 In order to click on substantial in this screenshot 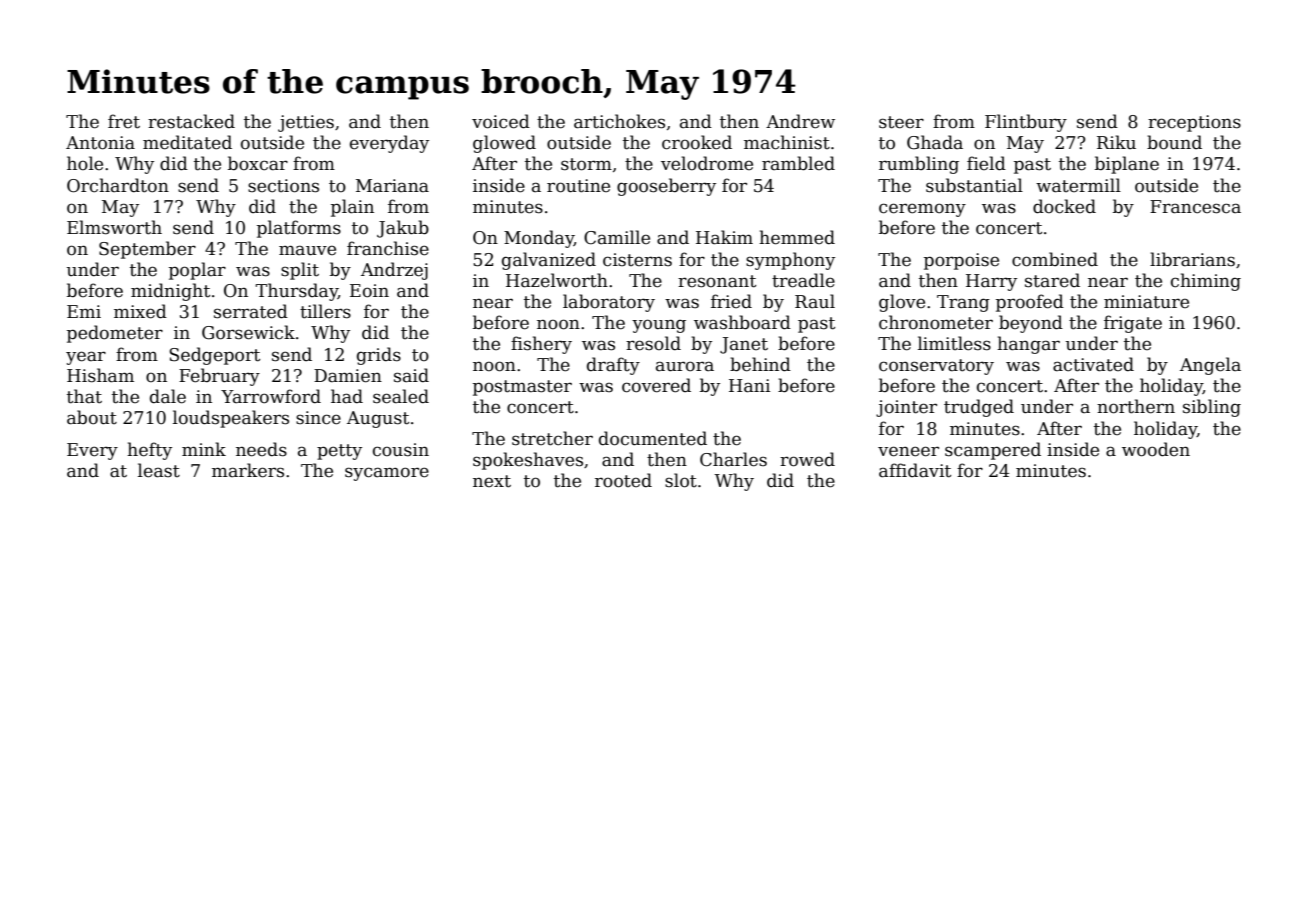, I will do `click(974, 185)`.
